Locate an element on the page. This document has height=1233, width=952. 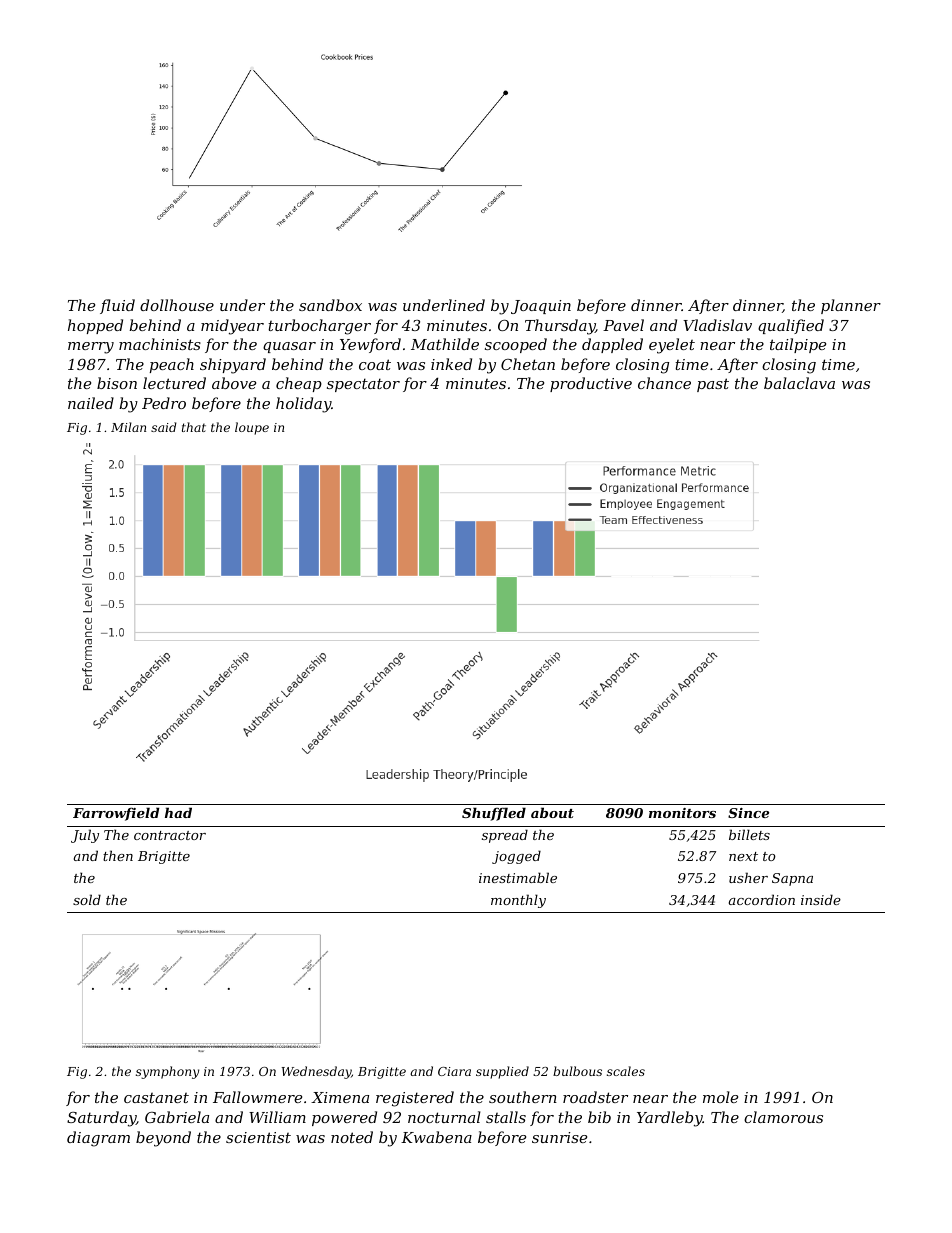
spread is located at coordinates (505, 836).
